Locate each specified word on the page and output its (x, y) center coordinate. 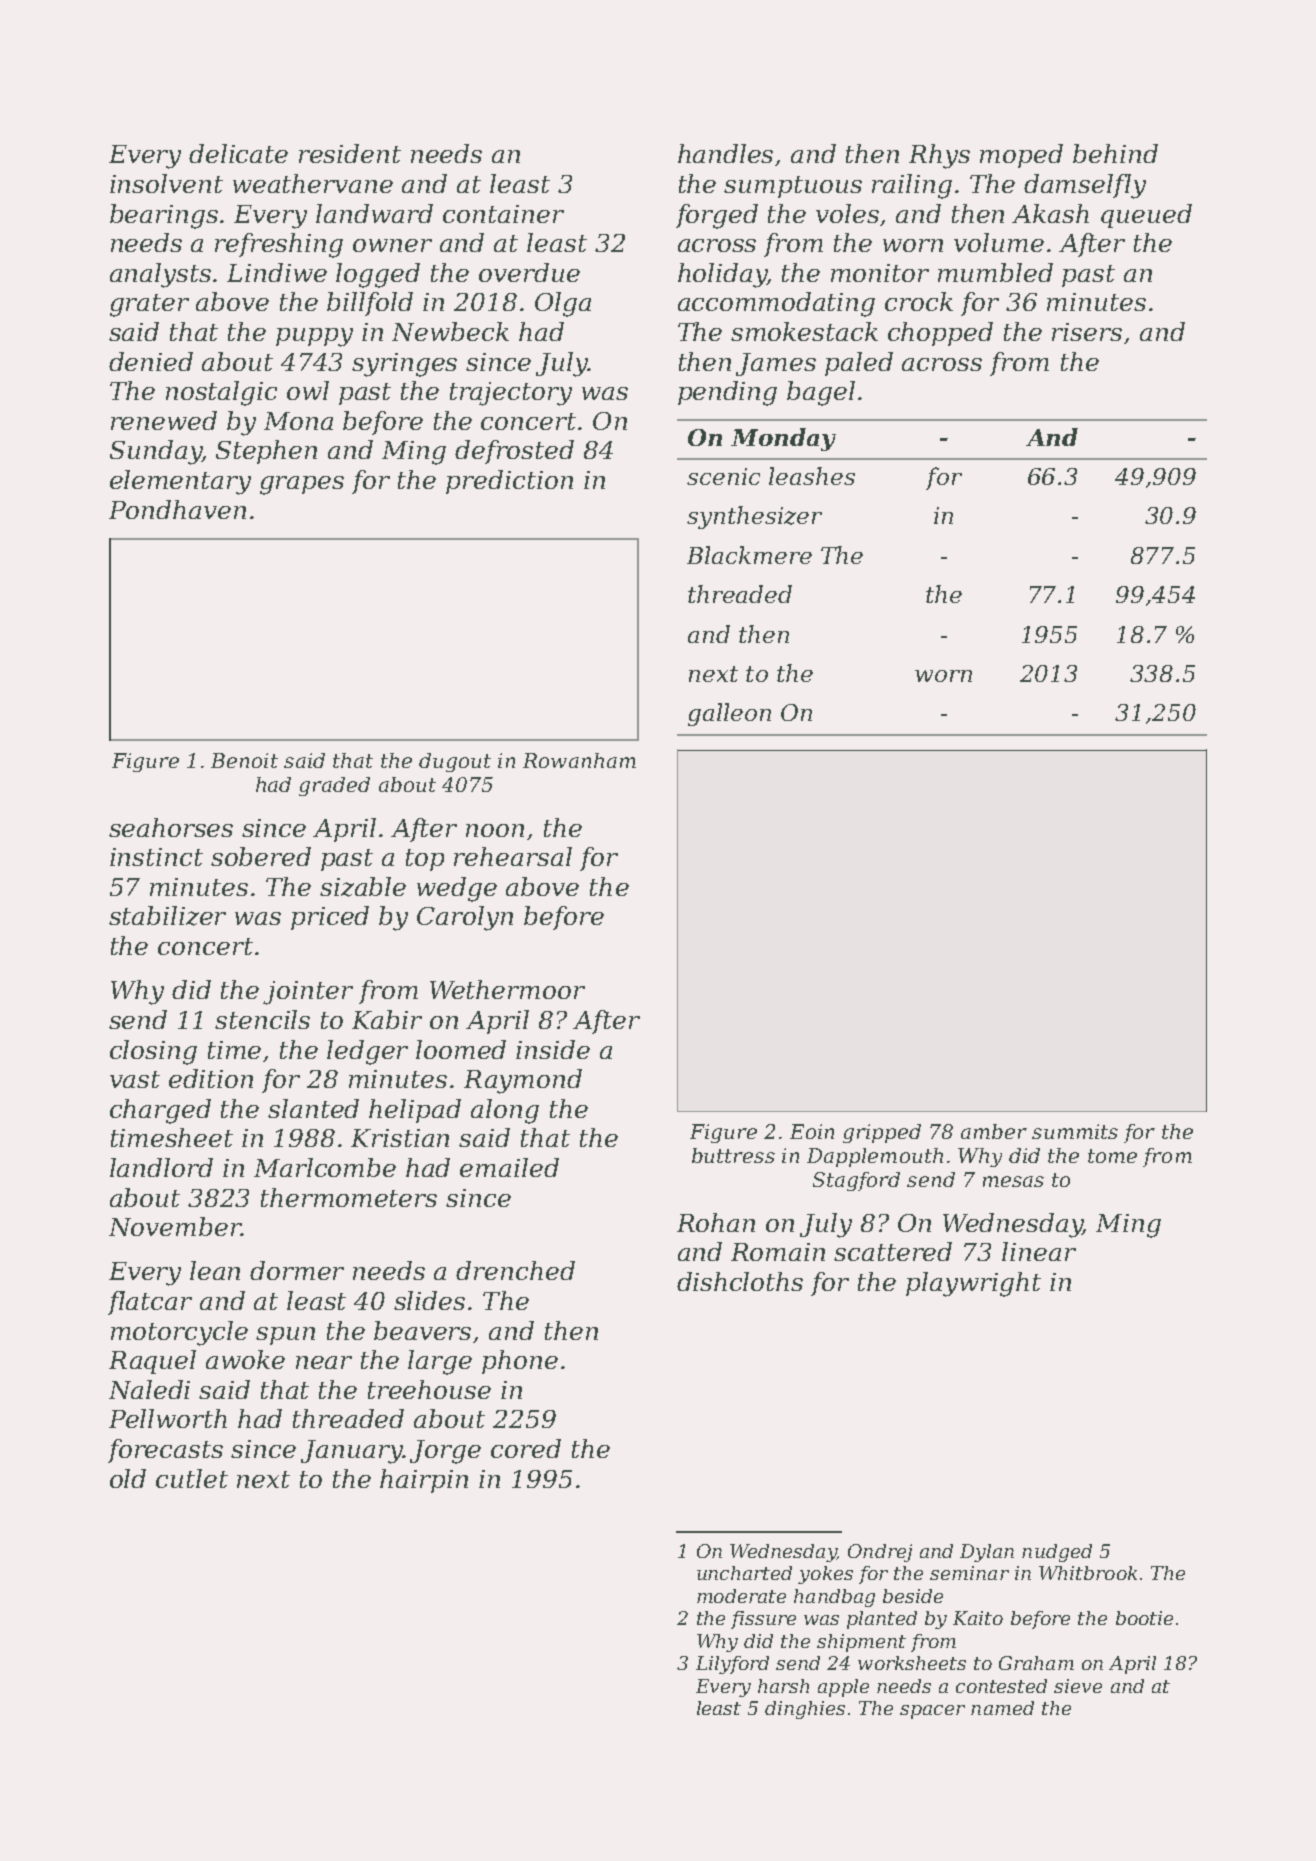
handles (725, 153)
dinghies (805, 1710)
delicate (238, 153)
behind (1115, 153)
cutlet (192, 1478)
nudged (1057, 1553)
